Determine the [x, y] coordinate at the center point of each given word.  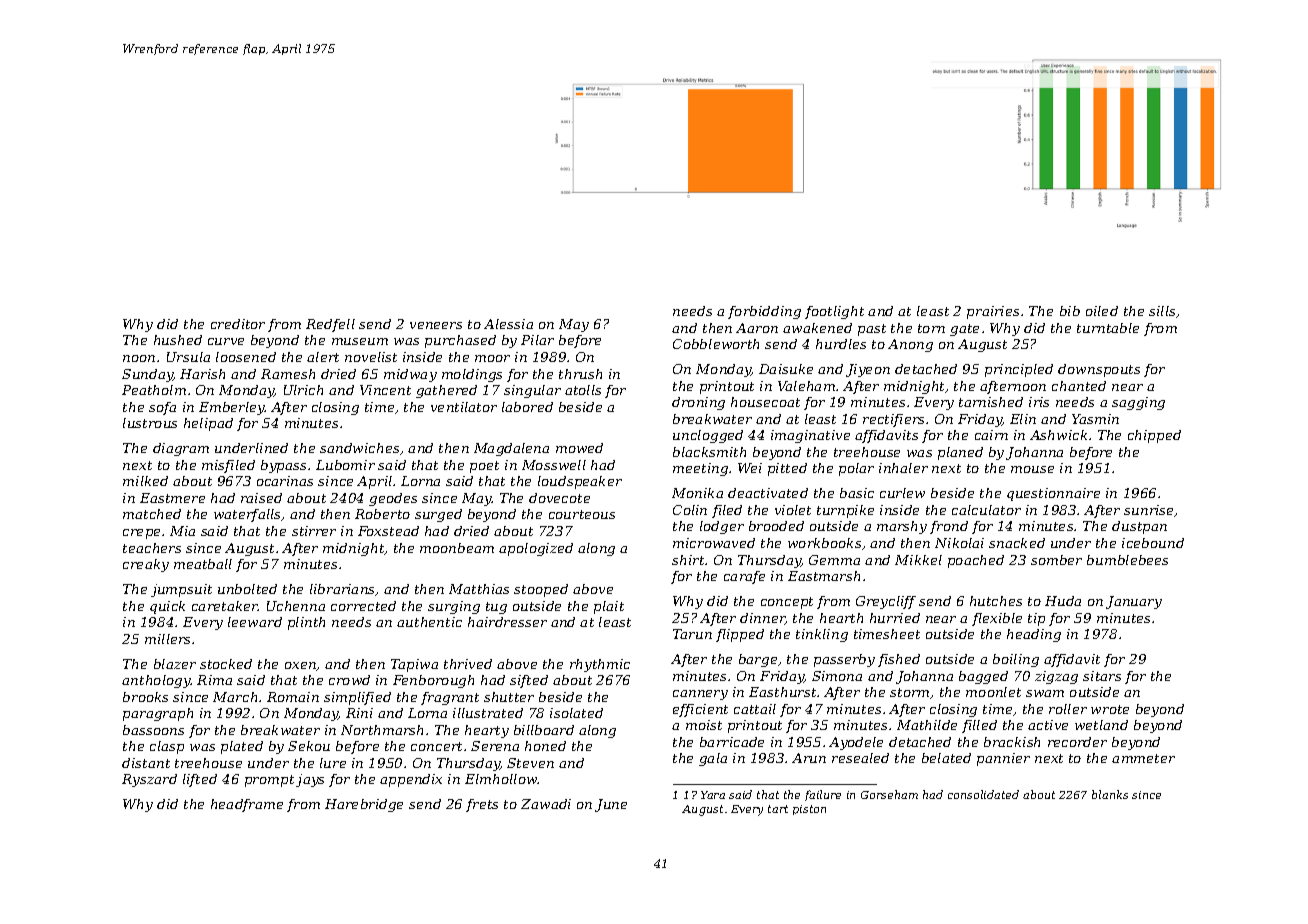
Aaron [757, 328]
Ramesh [288, 374]
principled [1019, 370]
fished [899, 660]
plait [609, 607]
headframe [247, 805]
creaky [146, 565]
